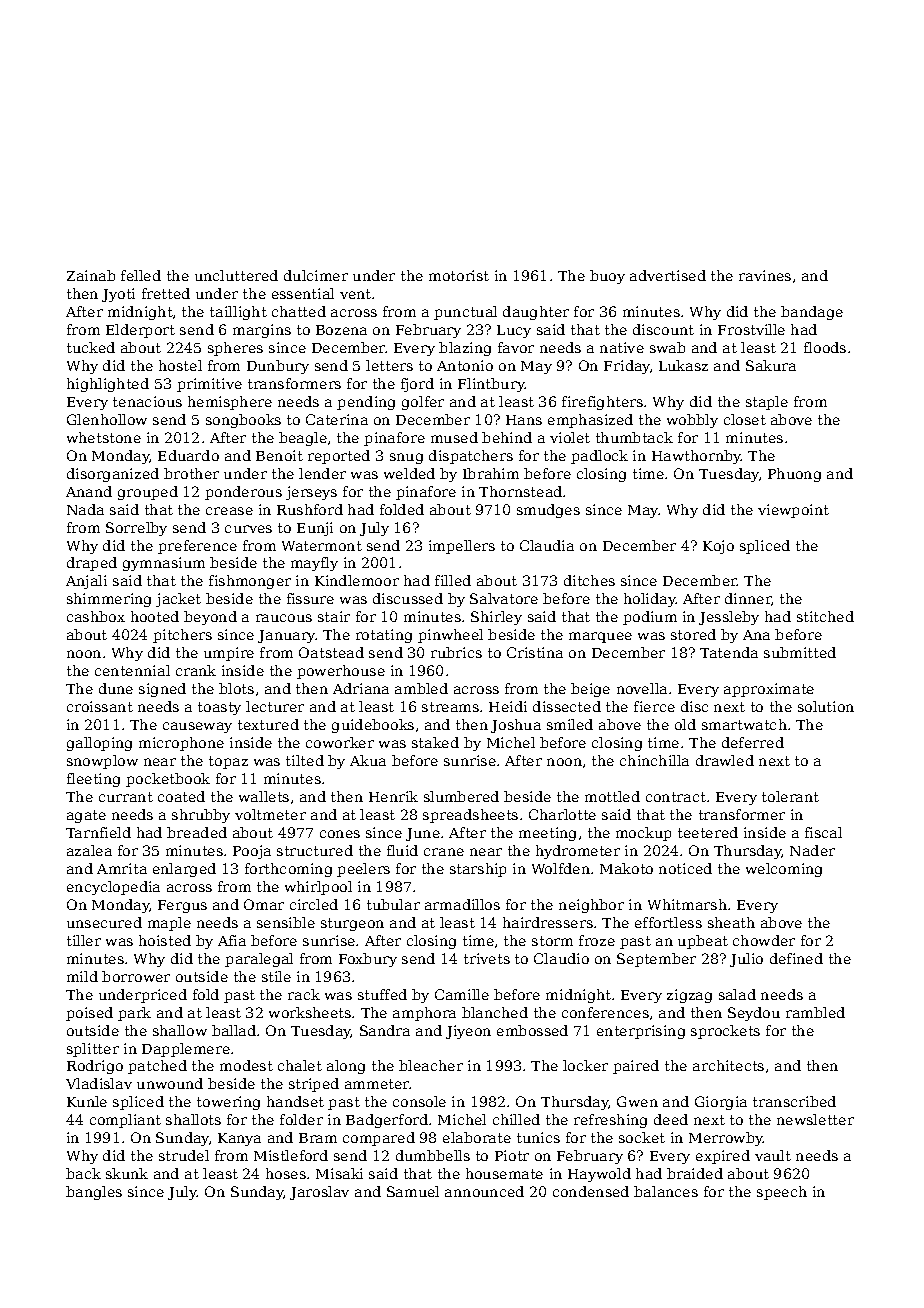 The image size is (924, 1308). What do you see at coordinates (431, 1065) in the screenshot?
I see `bleacher` at bounding box center [431, 1065].
